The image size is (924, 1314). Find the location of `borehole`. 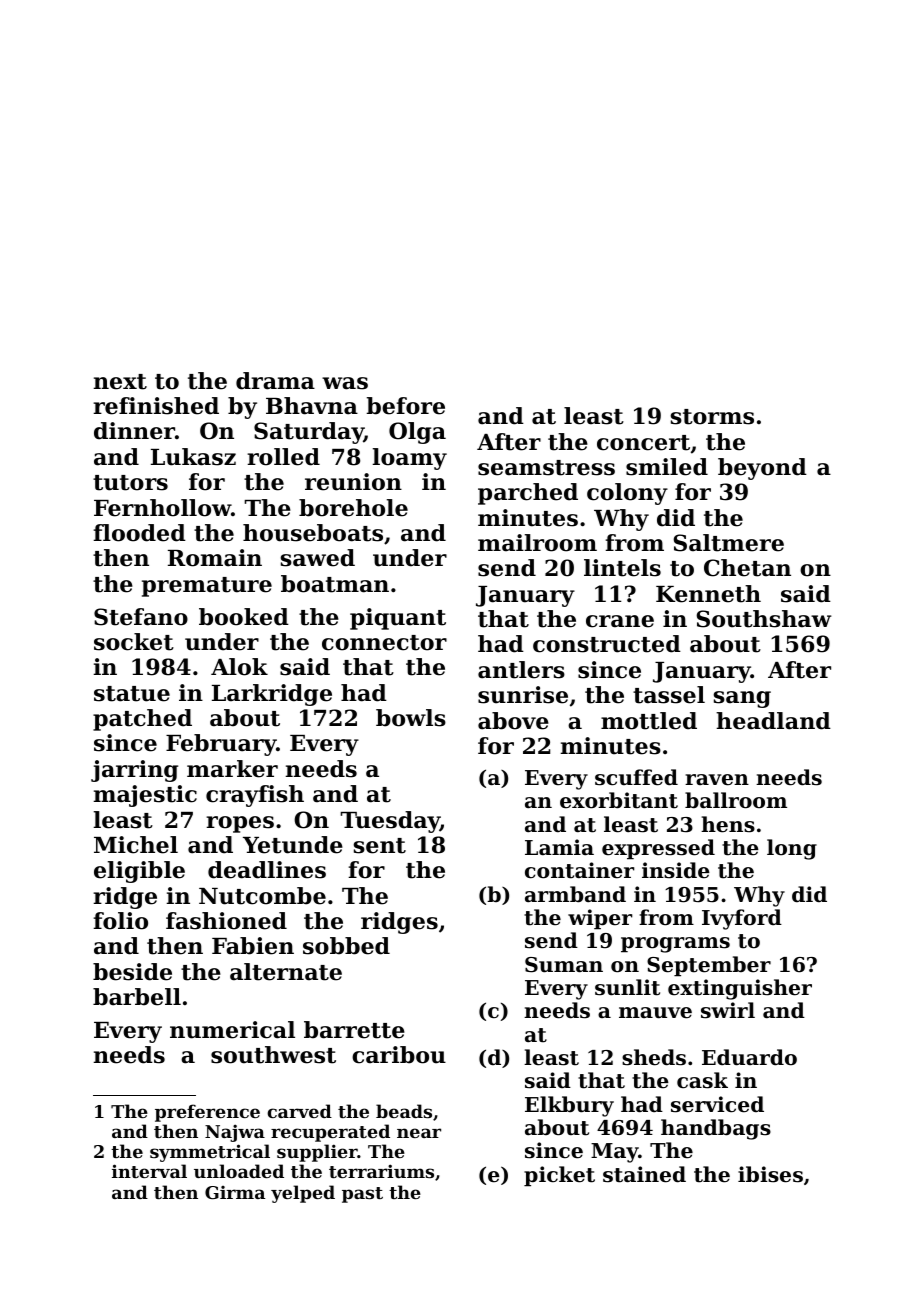

borehole is located at coordinates (353, 508).
